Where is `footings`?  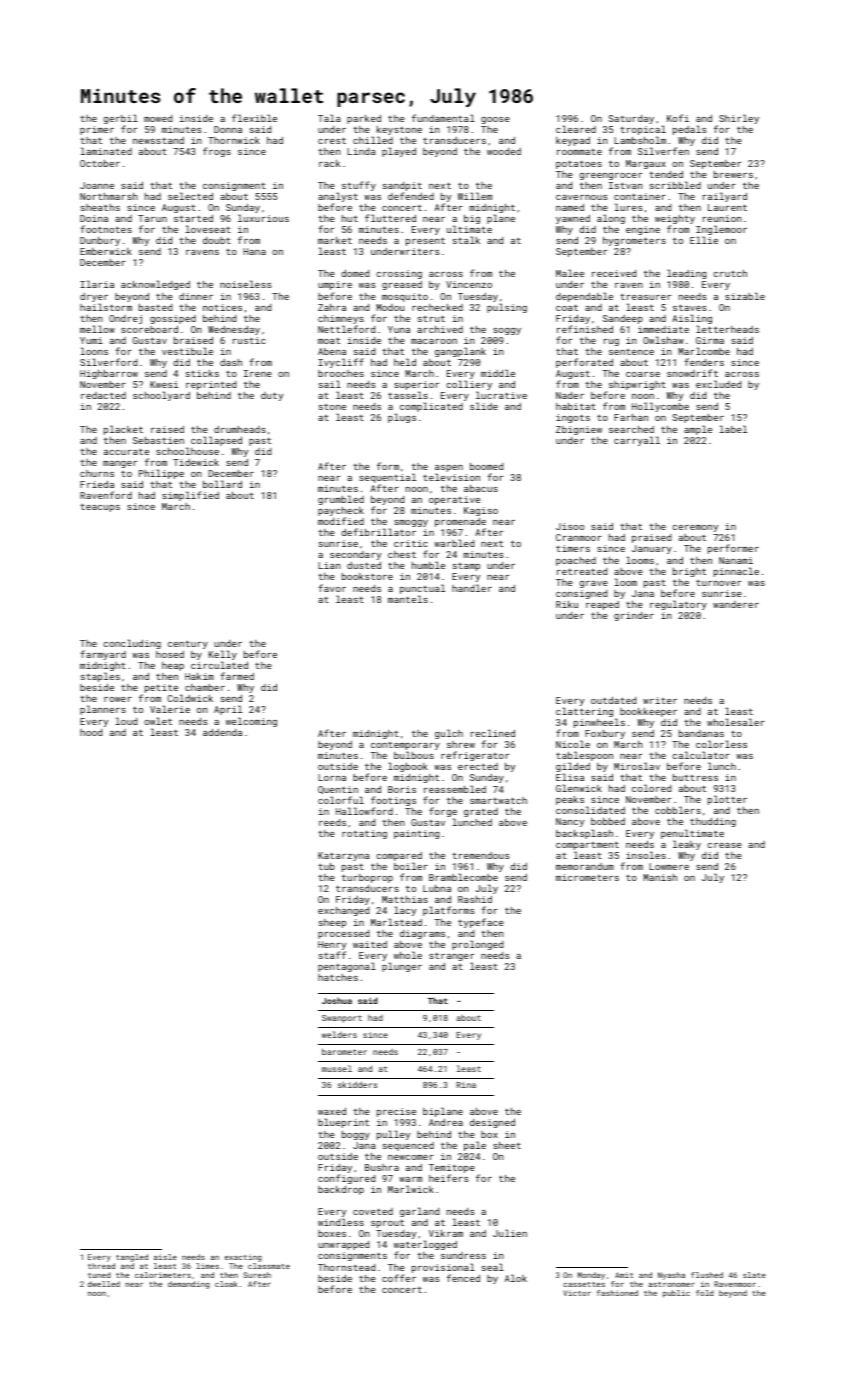 footings is located at coordinates (393, 801).
